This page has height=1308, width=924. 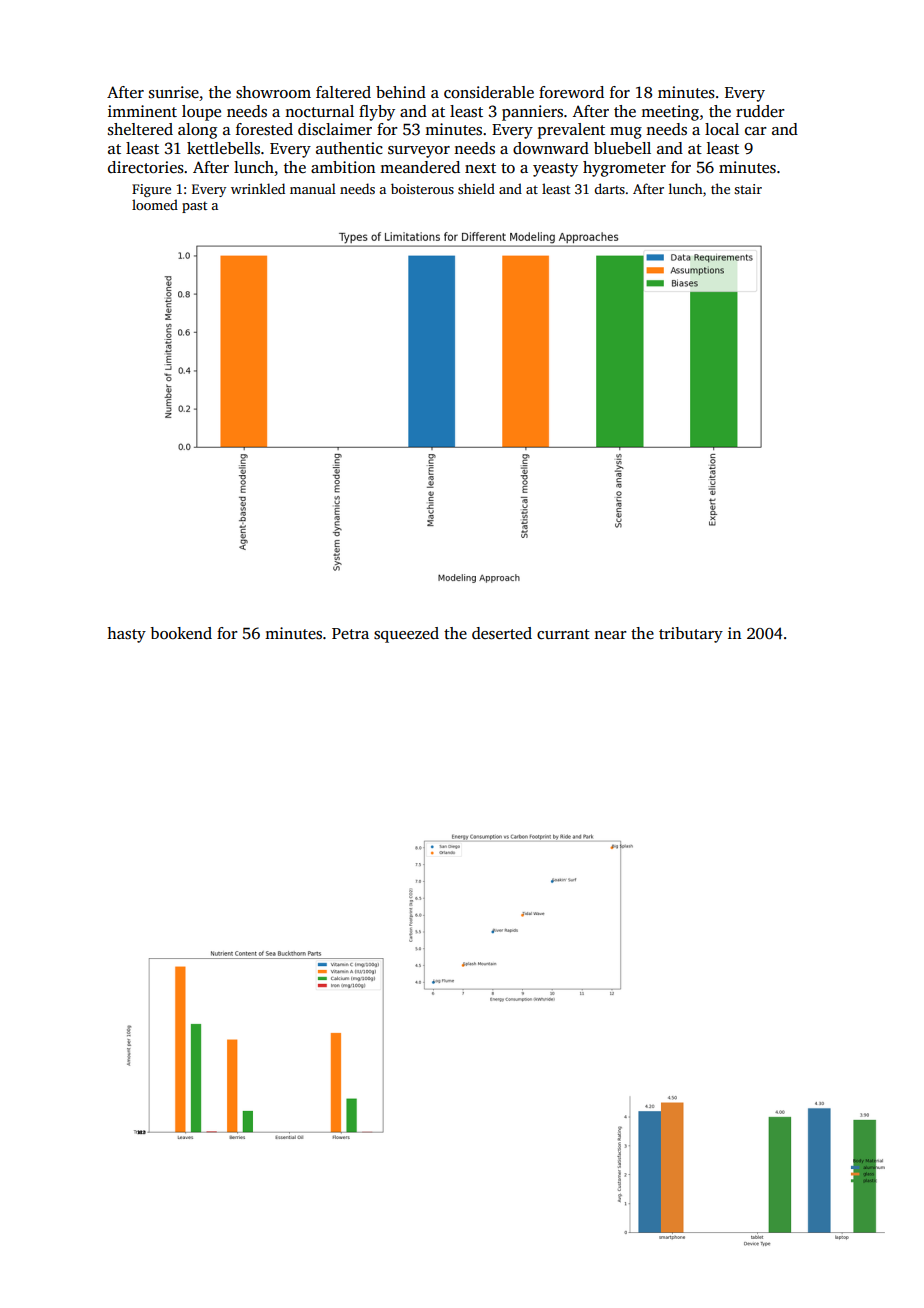 What do you see at coordinates (406, 635) in the page?
I see `squeezed` at bounding box center [406, 635].
